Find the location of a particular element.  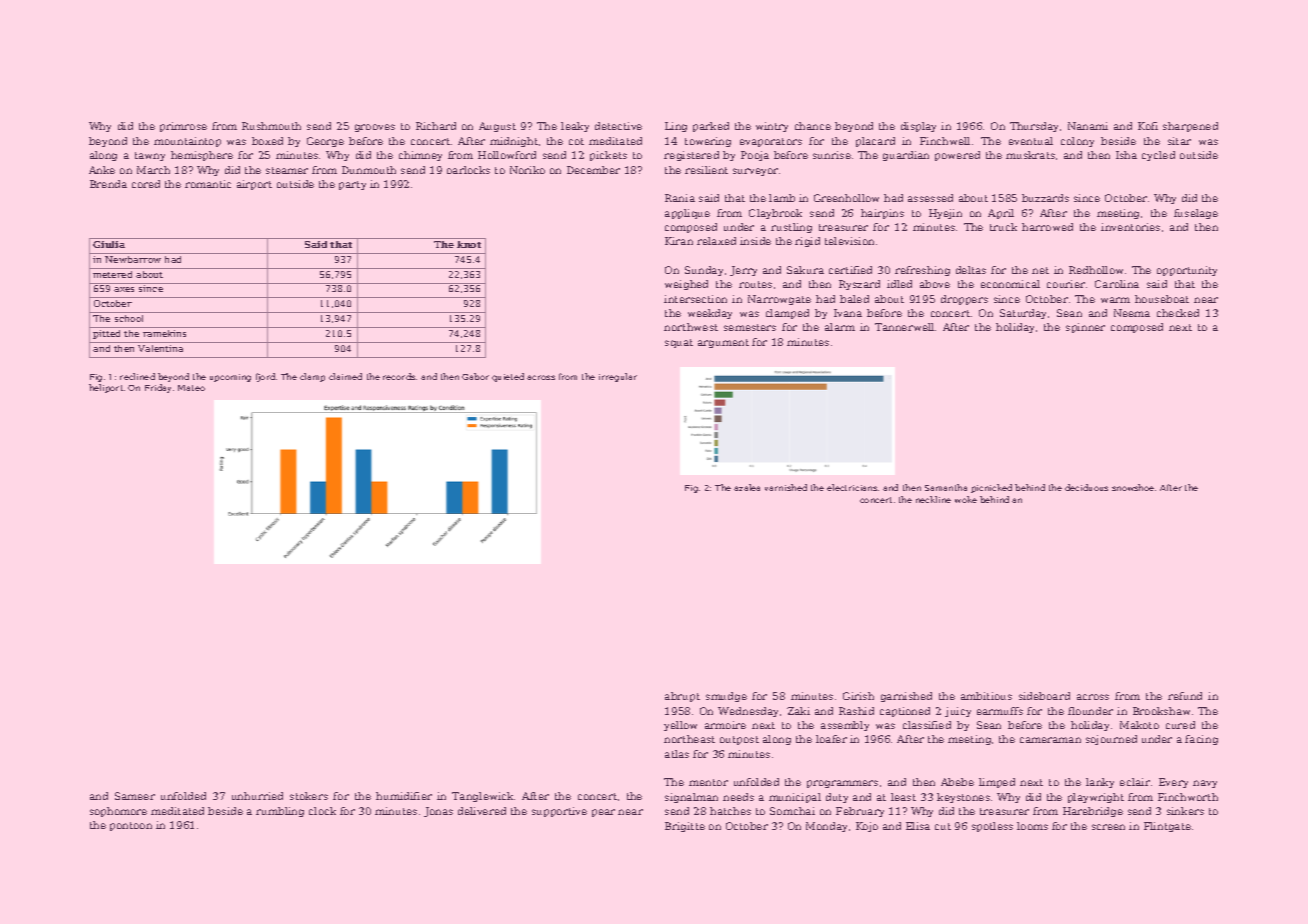

muskrats is located at coordinates (1030, 155).
